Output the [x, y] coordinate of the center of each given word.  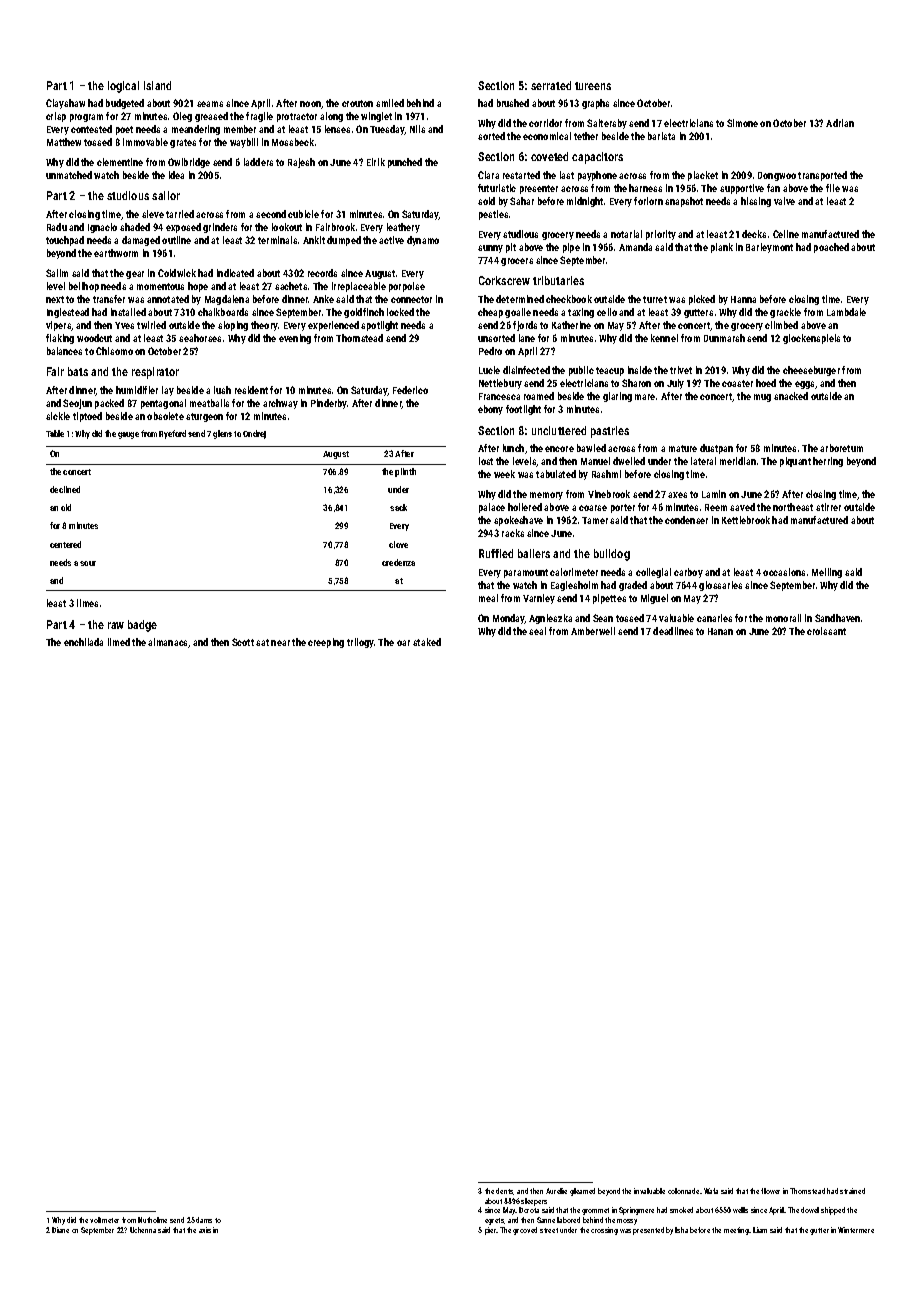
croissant [826, 631]
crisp [56, 117]
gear [135, 275]
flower [770, 1191]
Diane [60, 1230]
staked [427, 642]
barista [661, 136]
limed [119, 642]
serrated [551, 85]
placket [703, 176]
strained [852, 1191]
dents [505, 1191]
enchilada [83, 642]
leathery [403, 228]
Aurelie [556, 1191]
